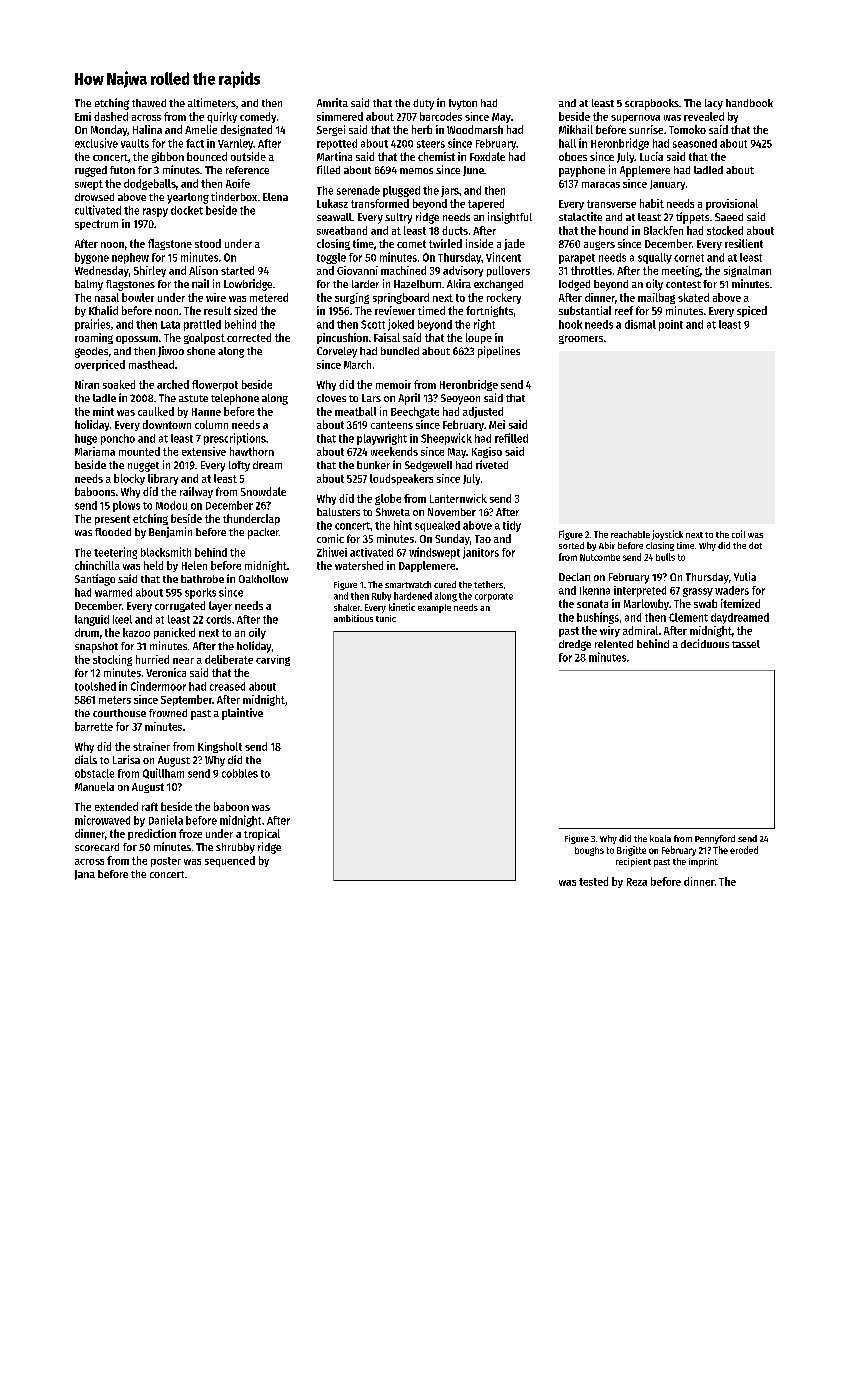 Image resolution: width=849 pixels, height=1400 pixels. I want to click on Jana, so click(85, 875).
